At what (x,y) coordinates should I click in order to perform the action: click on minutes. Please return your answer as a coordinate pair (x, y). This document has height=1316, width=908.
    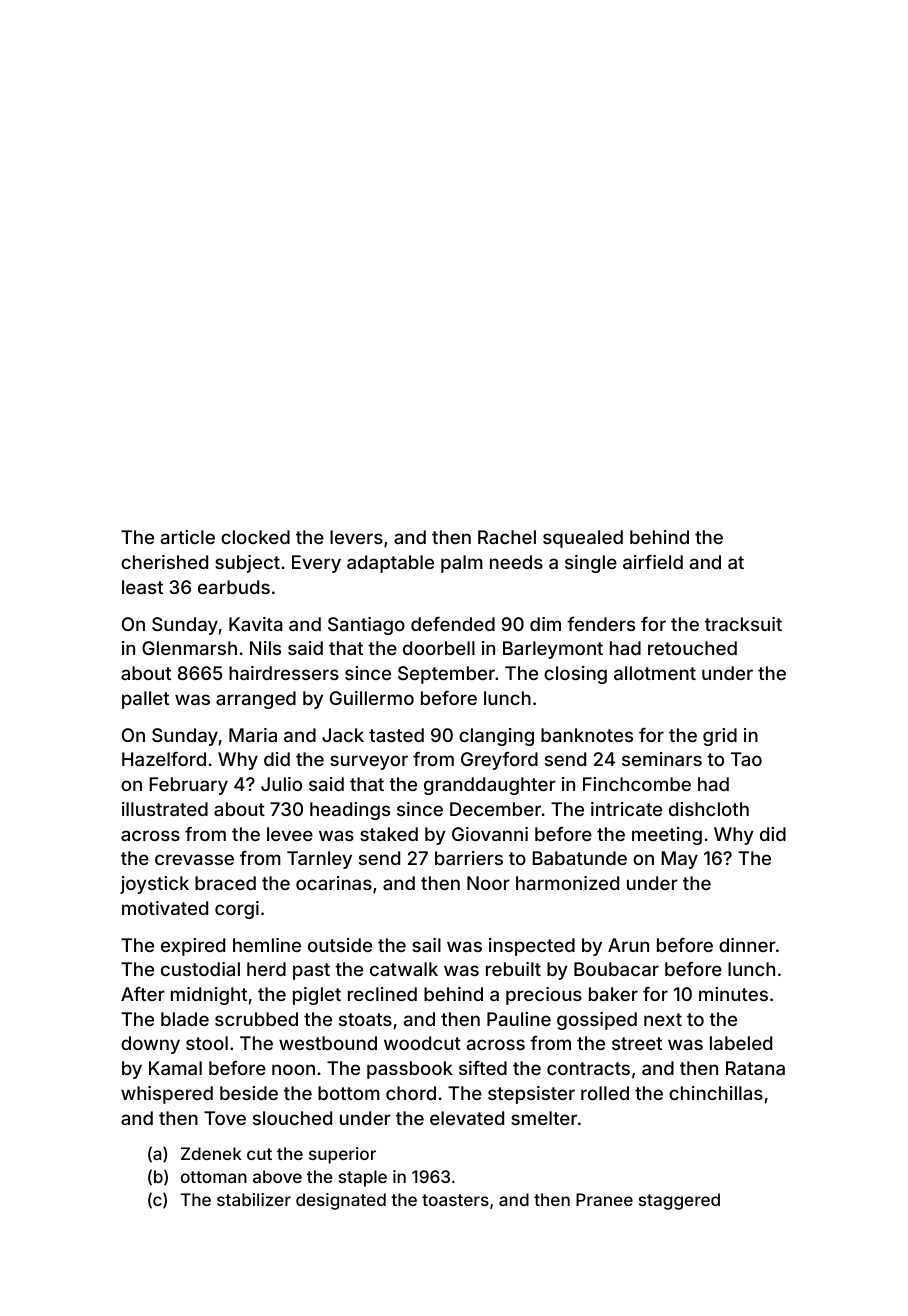
    Looking at the image, I should click on (733, 994).
